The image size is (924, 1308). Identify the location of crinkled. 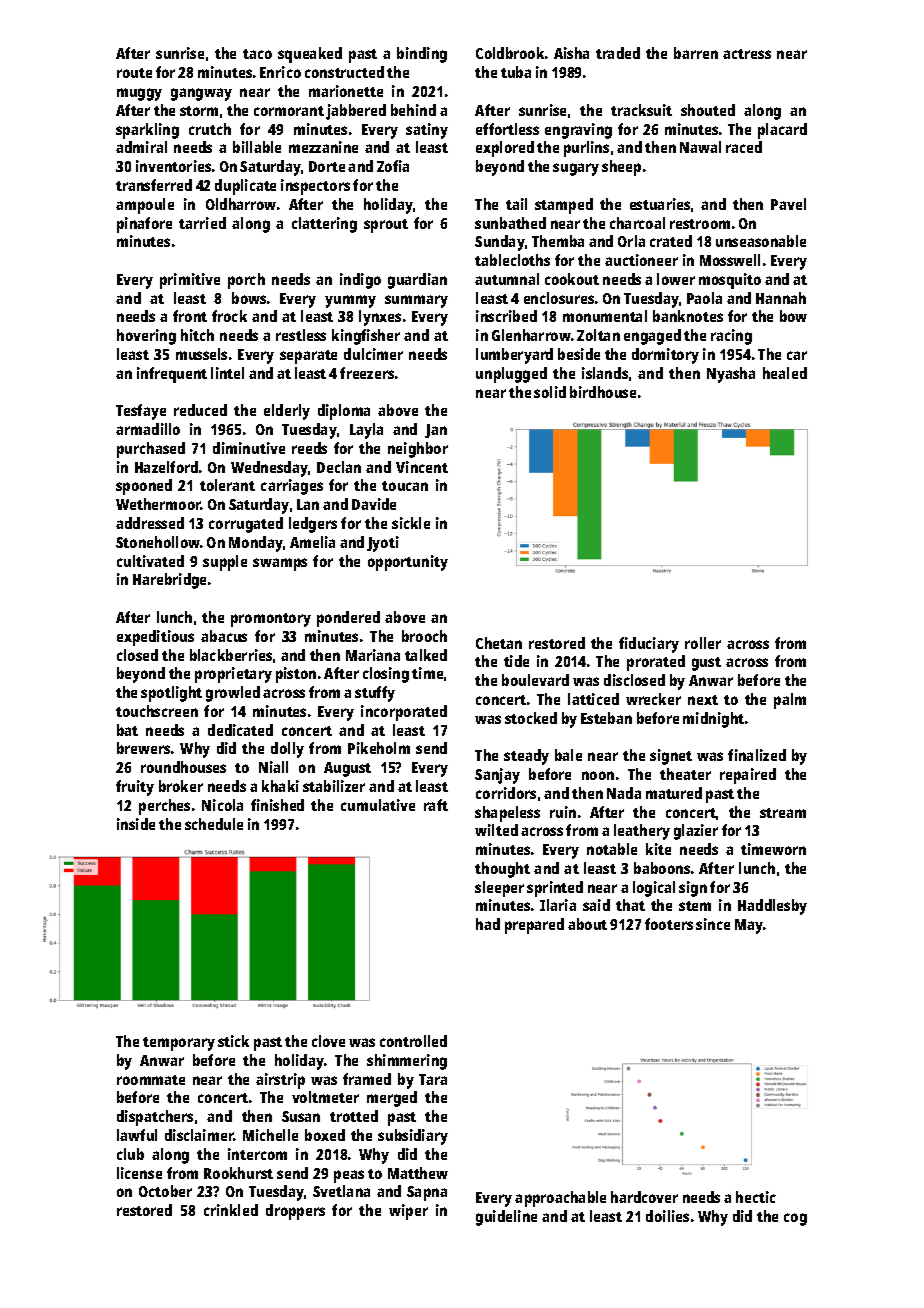
(231, 1210).
